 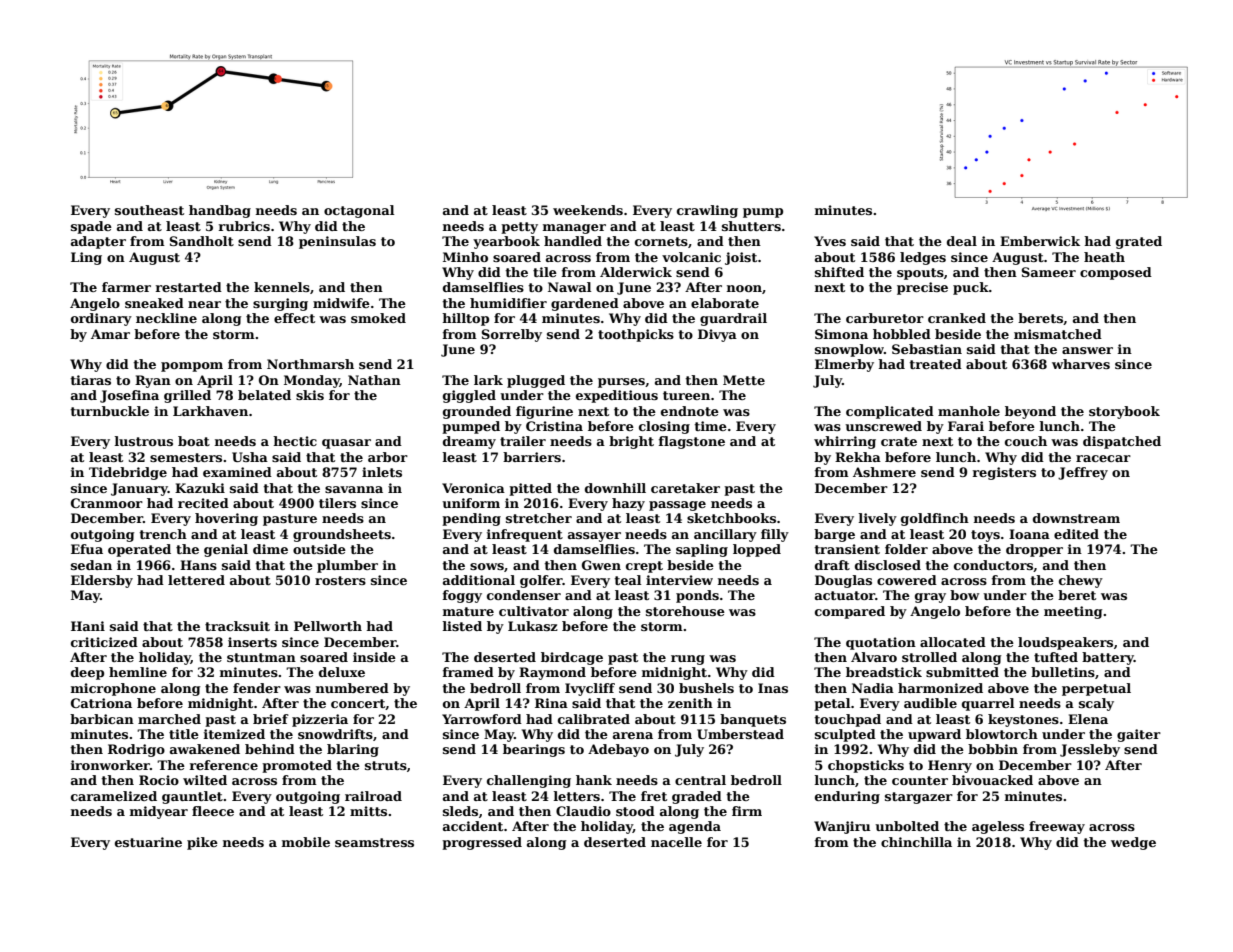 I want to click on snowdrifts, so click(x=335, y=734).
